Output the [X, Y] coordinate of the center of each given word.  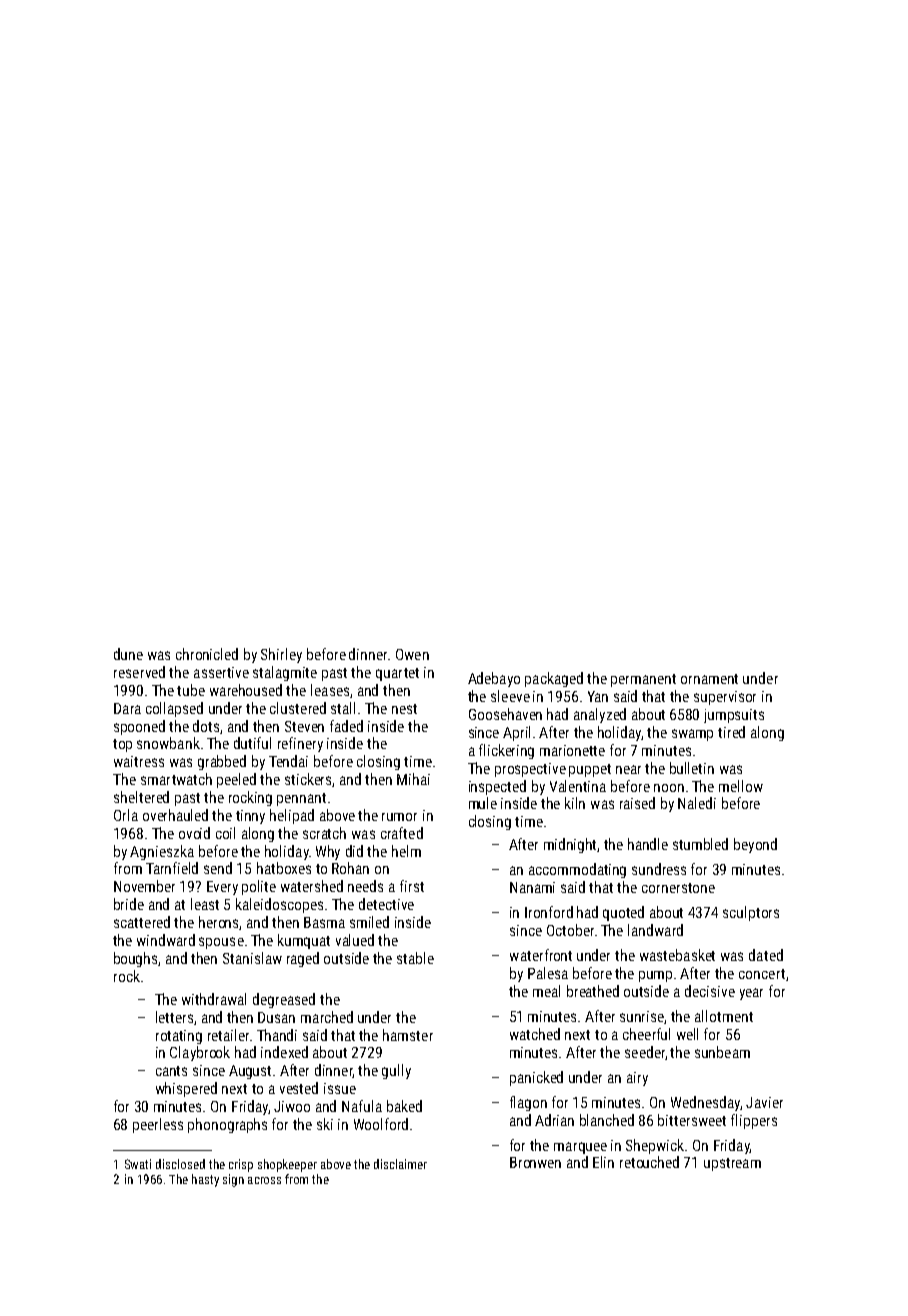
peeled [236, 780]
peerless [158, 1125]
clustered [298, 708]
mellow [741, 786]
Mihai [413, 779]
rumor [399, 817]
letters [174, 1017]
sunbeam [722, 1052]
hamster [408, 1035]
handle [648, 844]
